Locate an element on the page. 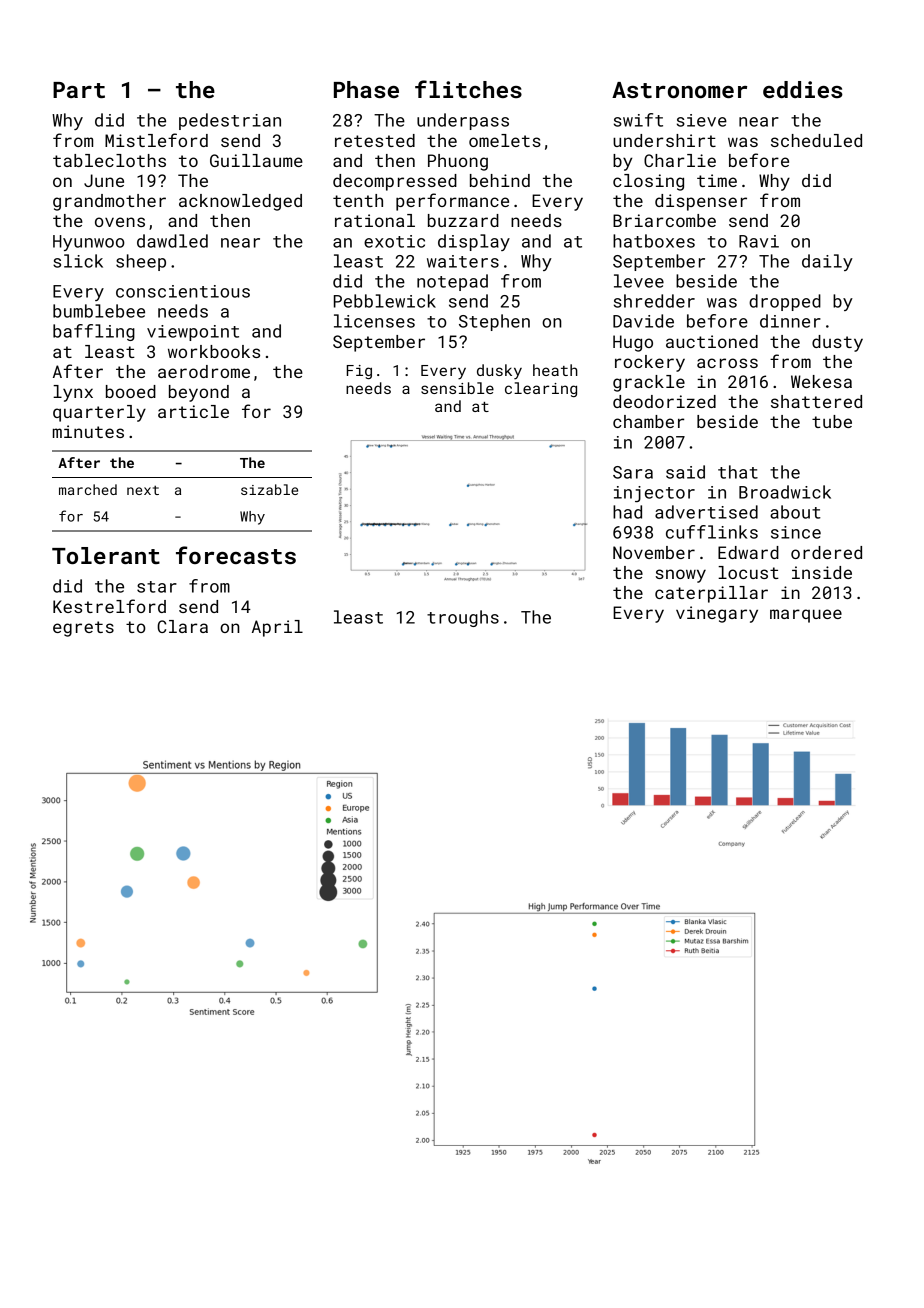 This image has height=1308, width=924. Astronomer is located at coordinates (679, 90).
